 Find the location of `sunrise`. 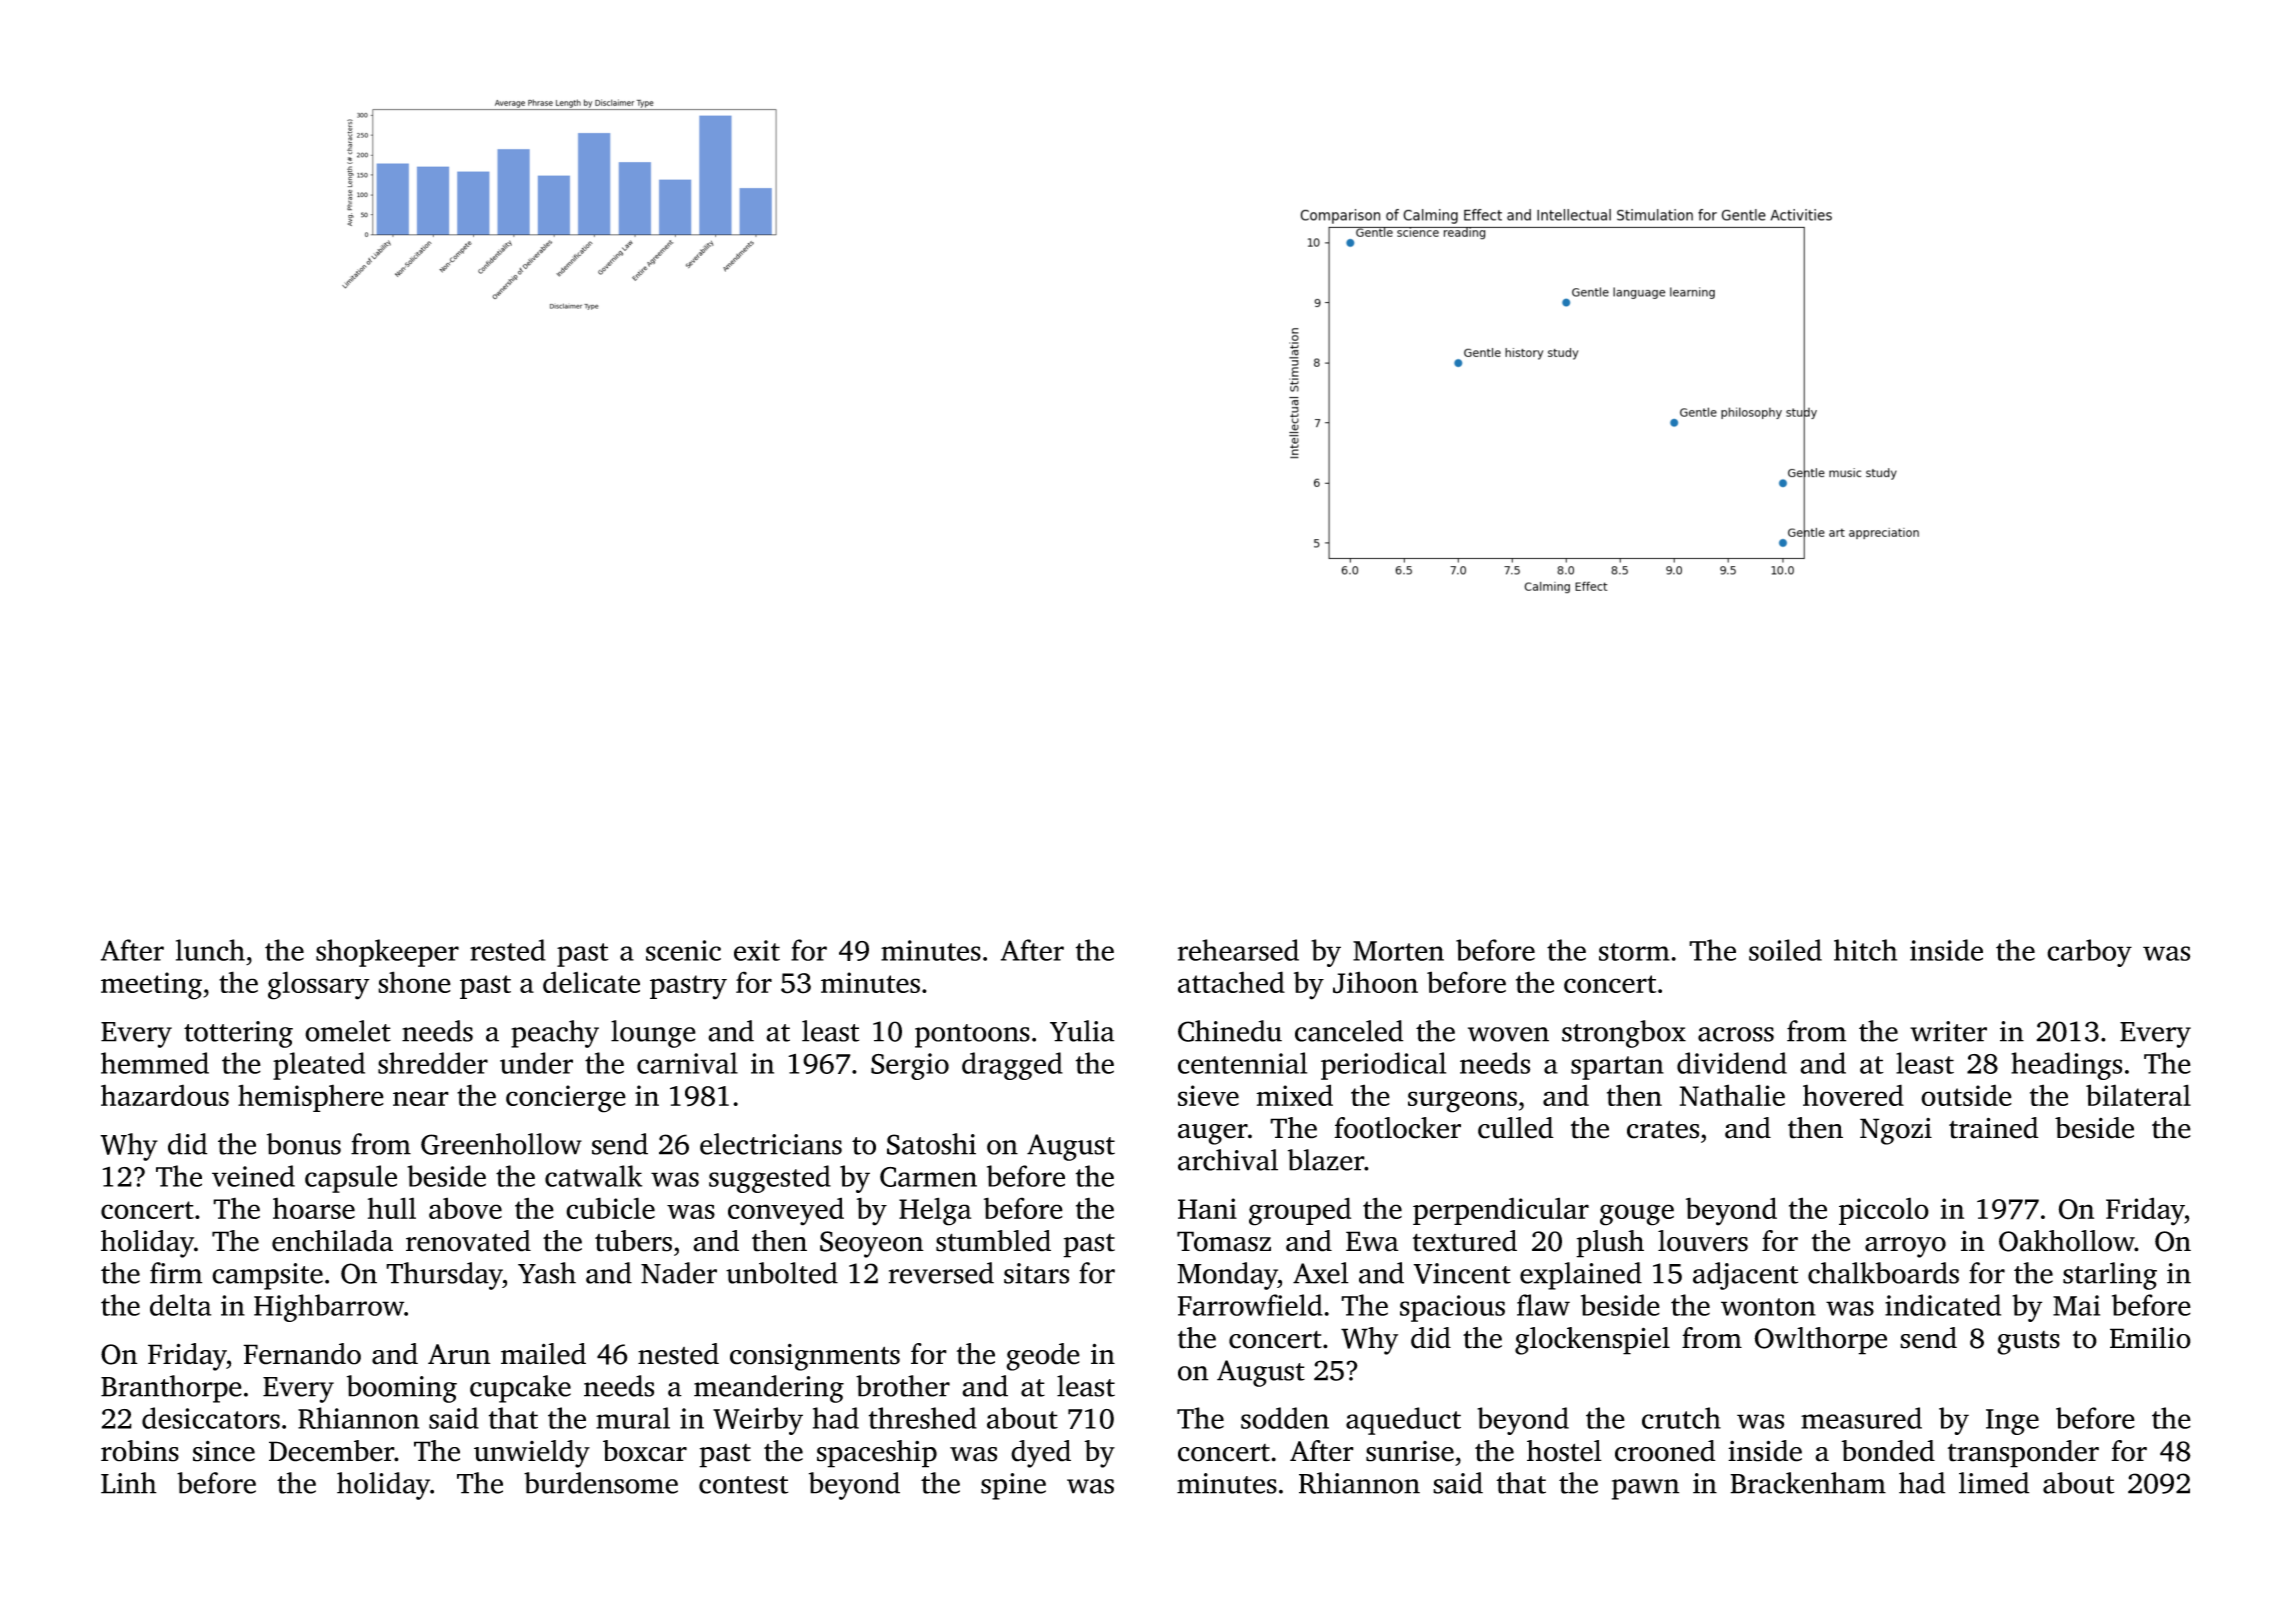

sunrise is located at coordinates (1410, 1451).
